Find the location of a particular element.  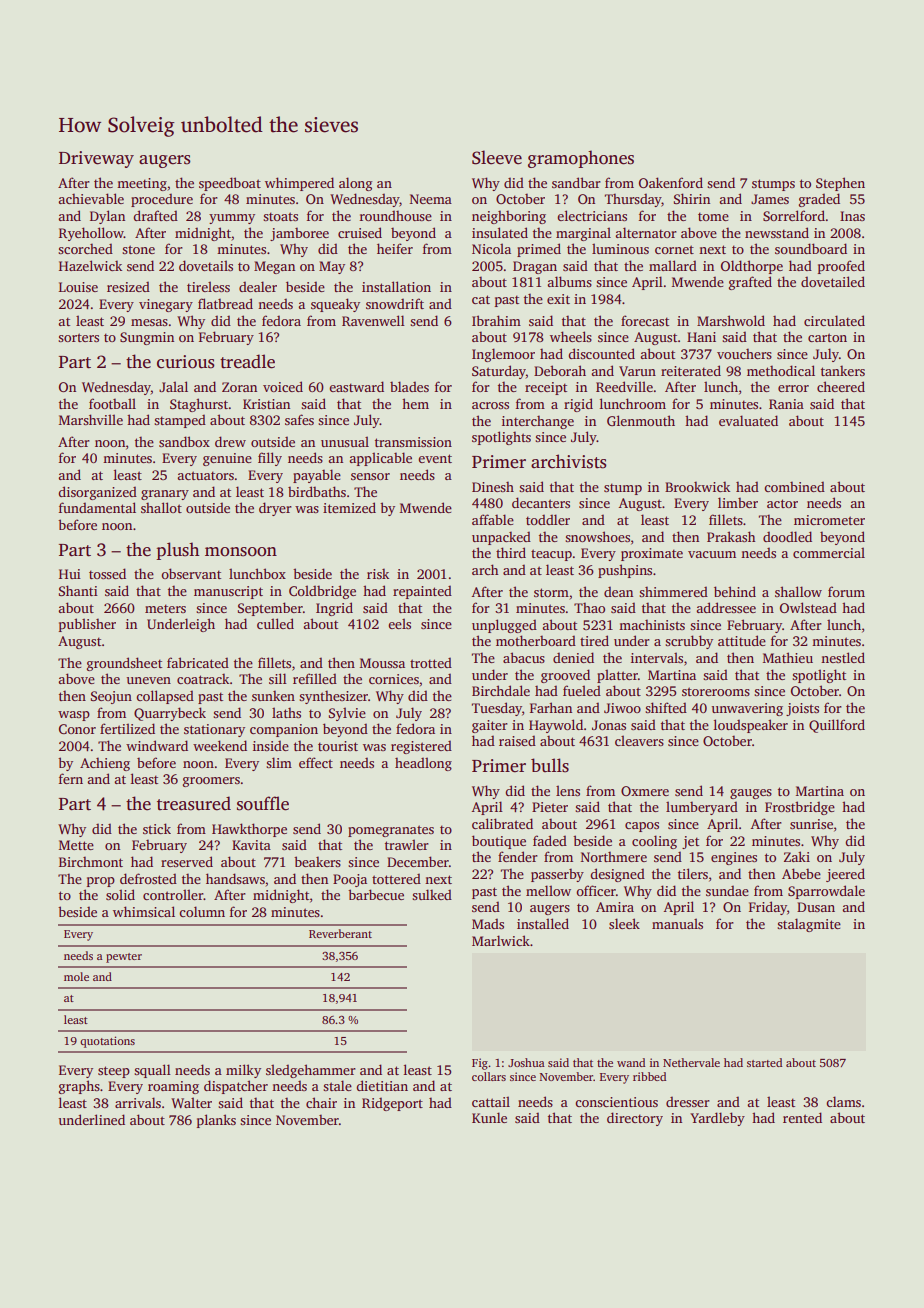

pewter is located at coordinates (124, 958).
